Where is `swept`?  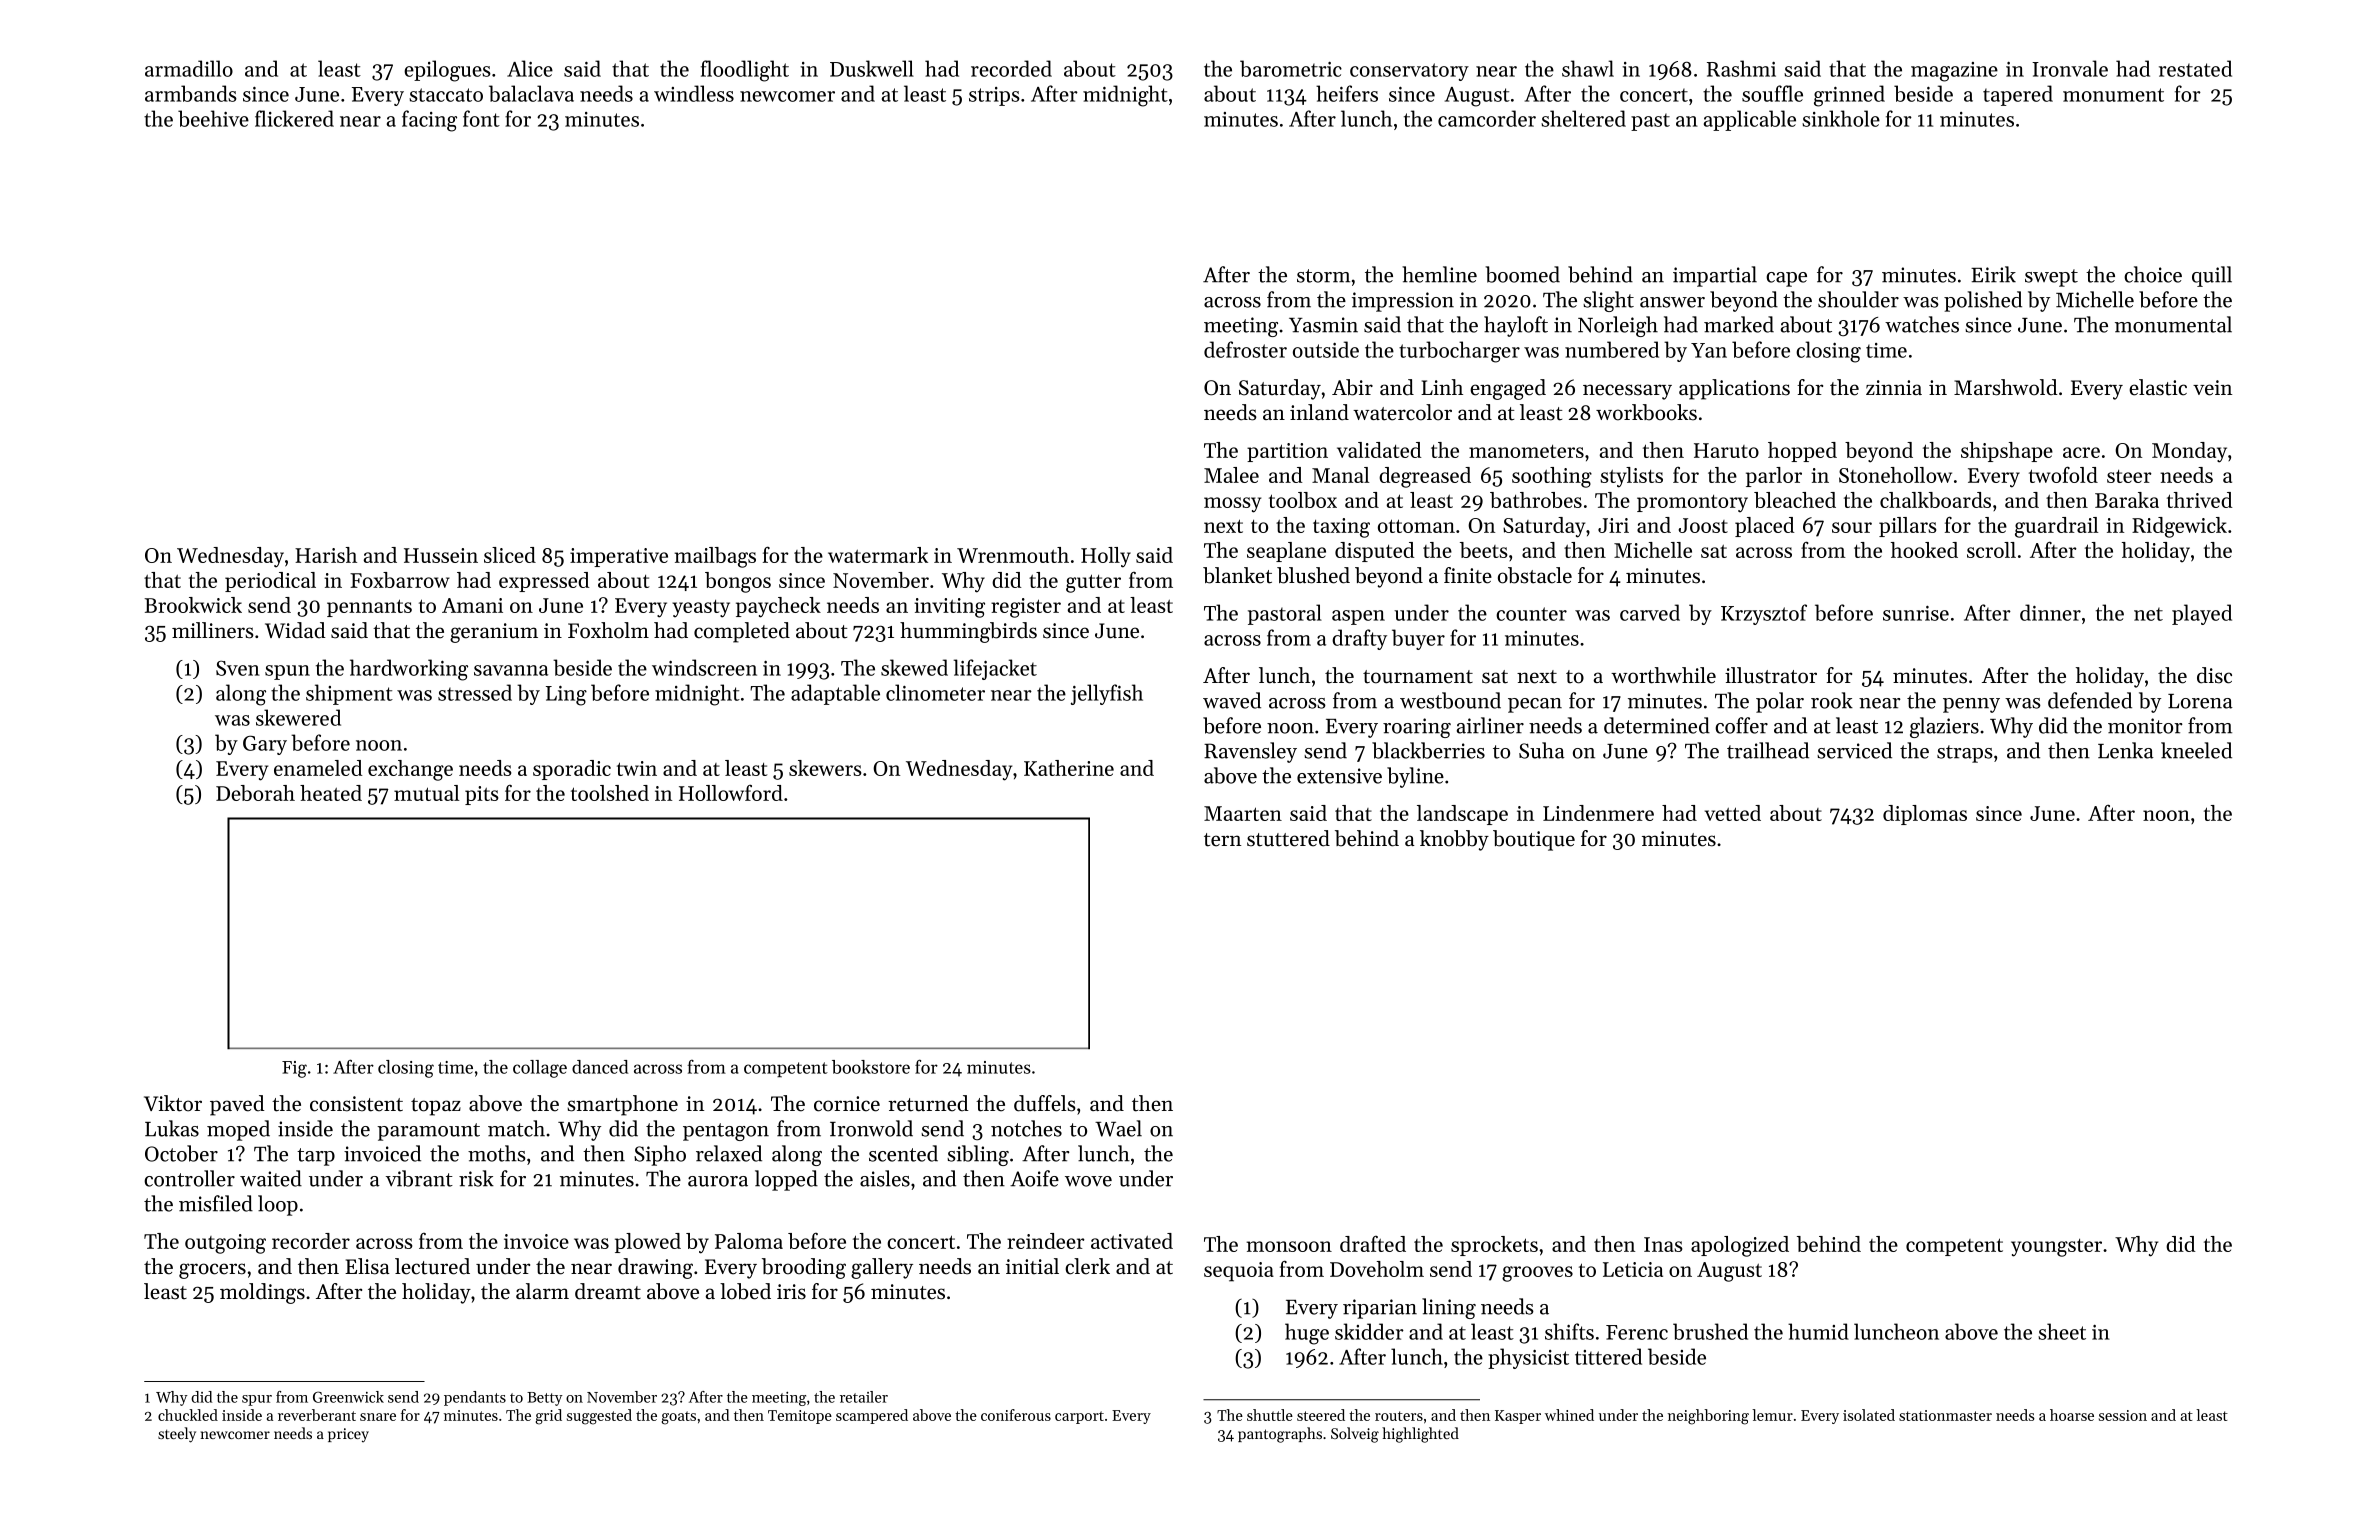
swept is located at coordinates (2051, 278).
